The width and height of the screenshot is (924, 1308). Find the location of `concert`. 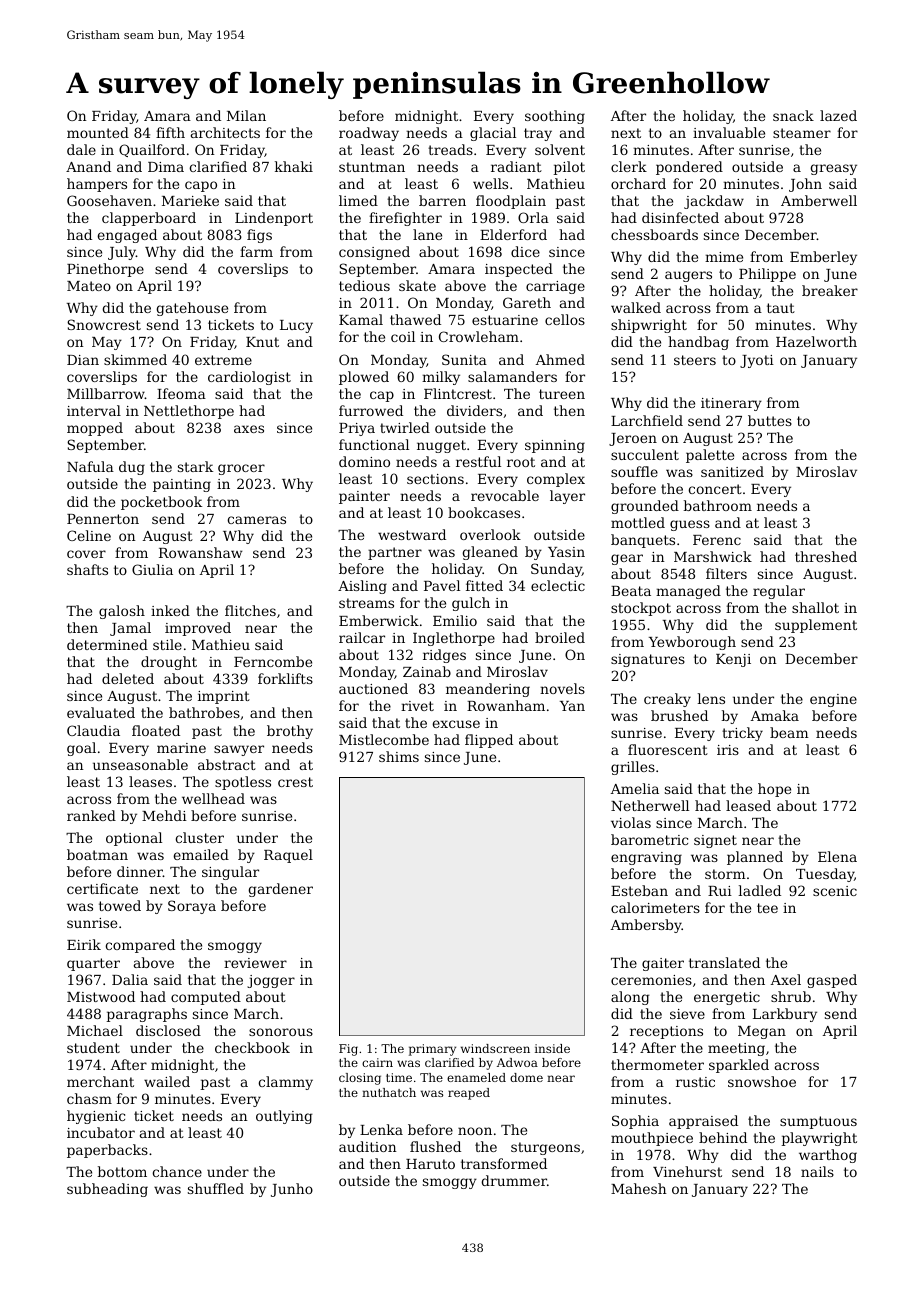

concert is located at coordinates (715, 489).
